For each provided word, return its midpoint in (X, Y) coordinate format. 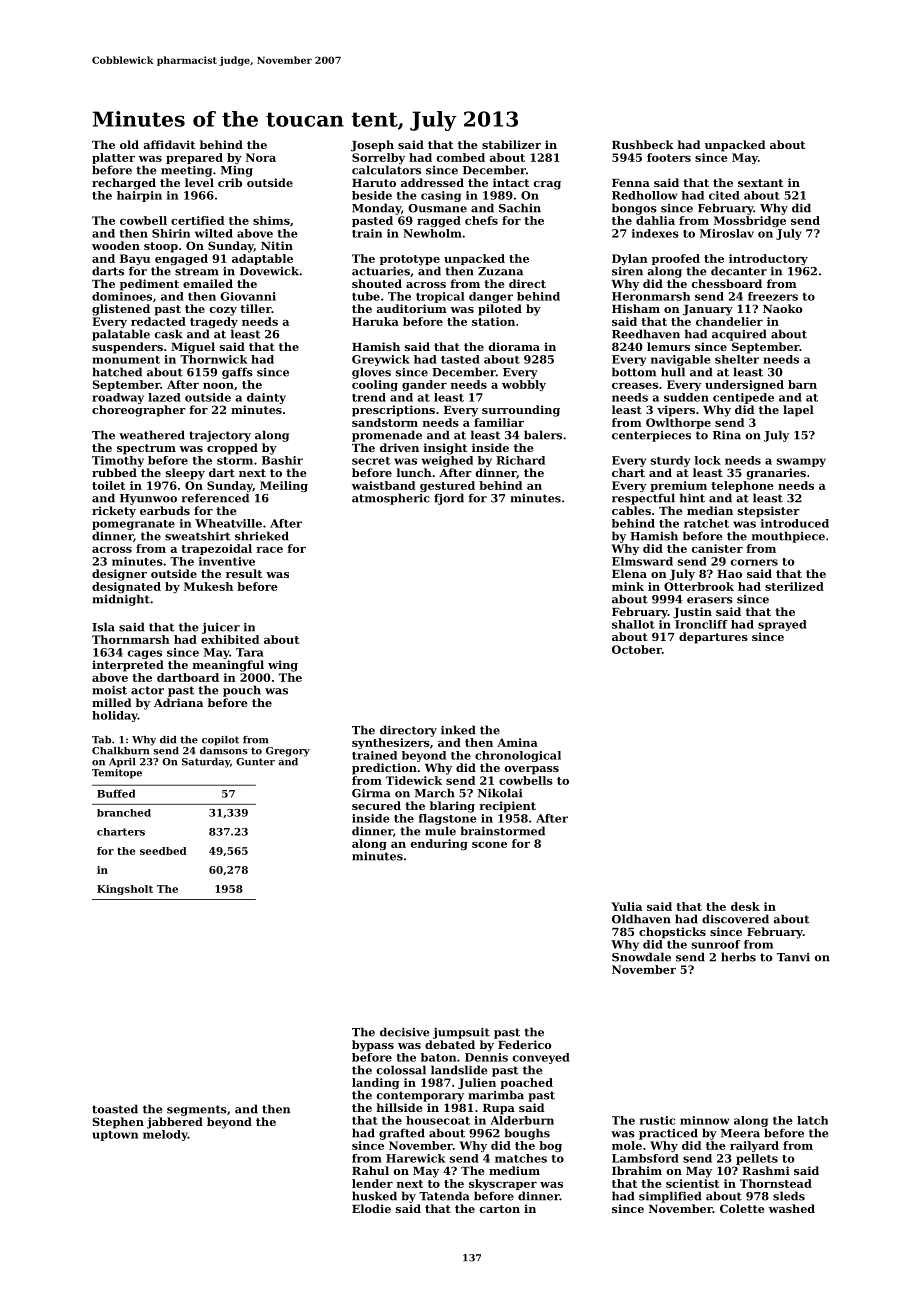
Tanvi (793, 957)
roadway (118, 398)
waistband (383, 485)
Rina (727, 435)
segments (197, 1110)
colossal (401, 1070)
